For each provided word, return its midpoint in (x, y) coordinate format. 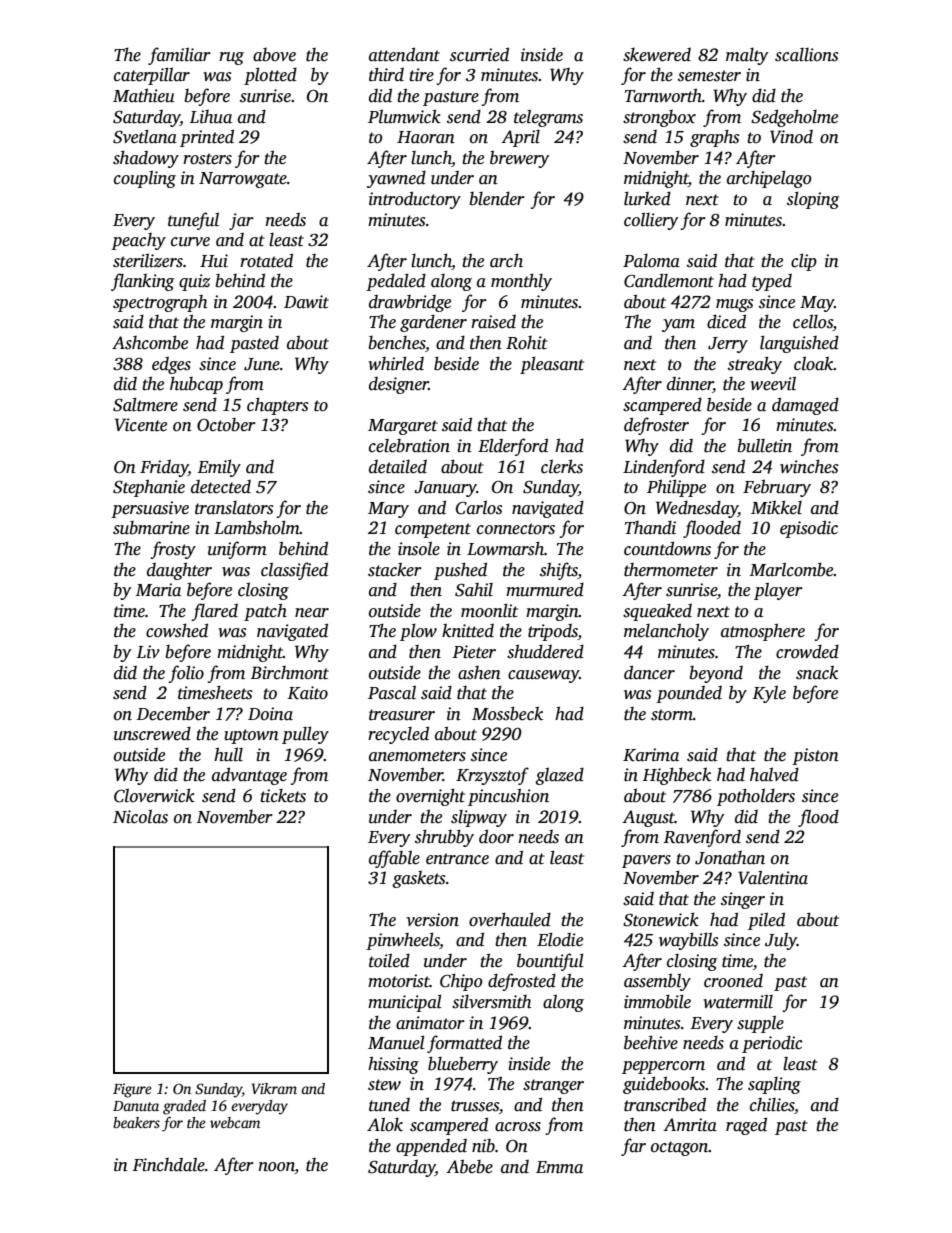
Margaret (403, 427)
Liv (148, 652)
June (262, 364)
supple (760, 1024)
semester (709, 76)
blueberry (463, 1065)
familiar (179, 56)
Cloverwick (154, 795)
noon (276, 1167)
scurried (479, 54)
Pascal (392, 693)
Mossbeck (507, 713)
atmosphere (763, 632)
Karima (651, 755)
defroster (656, 426)
